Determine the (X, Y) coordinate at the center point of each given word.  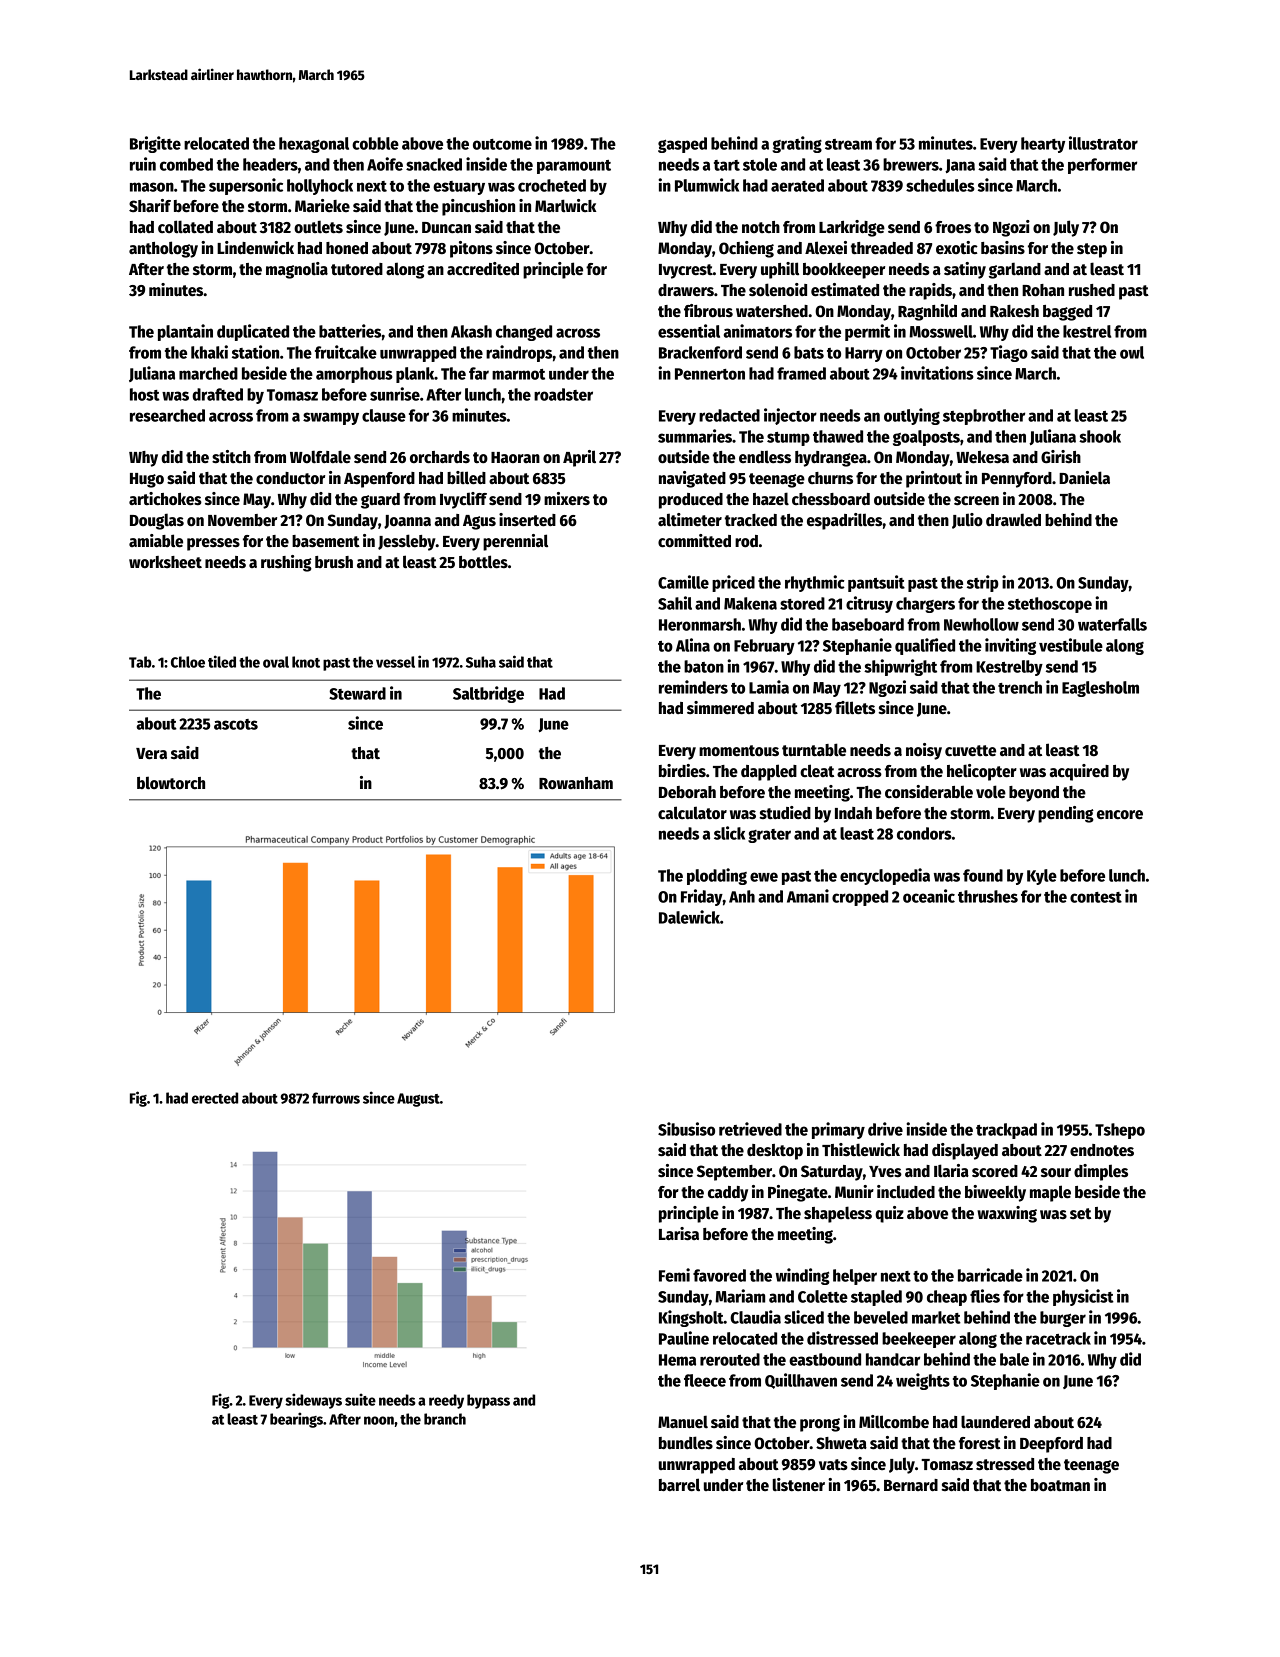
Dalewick (689, 917)
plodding (717, 876)
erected (215, 1098)
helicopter (982, 772)
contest (1096, 897)
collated (185, 226)
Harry (864, 354)
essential (689, 331)
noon (379, 1420)
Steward (357, 693)
